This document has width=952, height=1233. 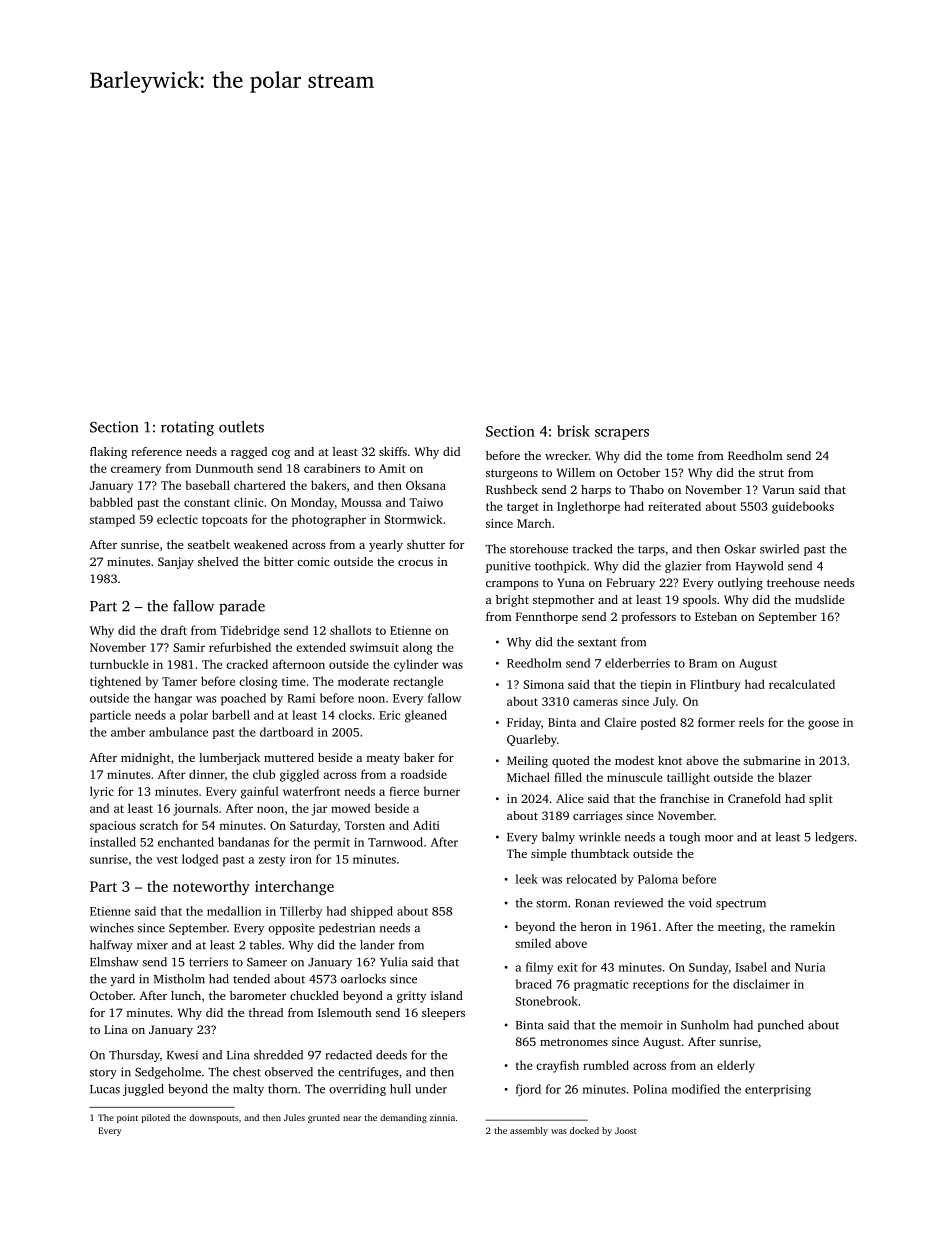 What do you see at coordinates (176, 563) in the document?
I see `Sanjay` at bounding box center [176, 563].
